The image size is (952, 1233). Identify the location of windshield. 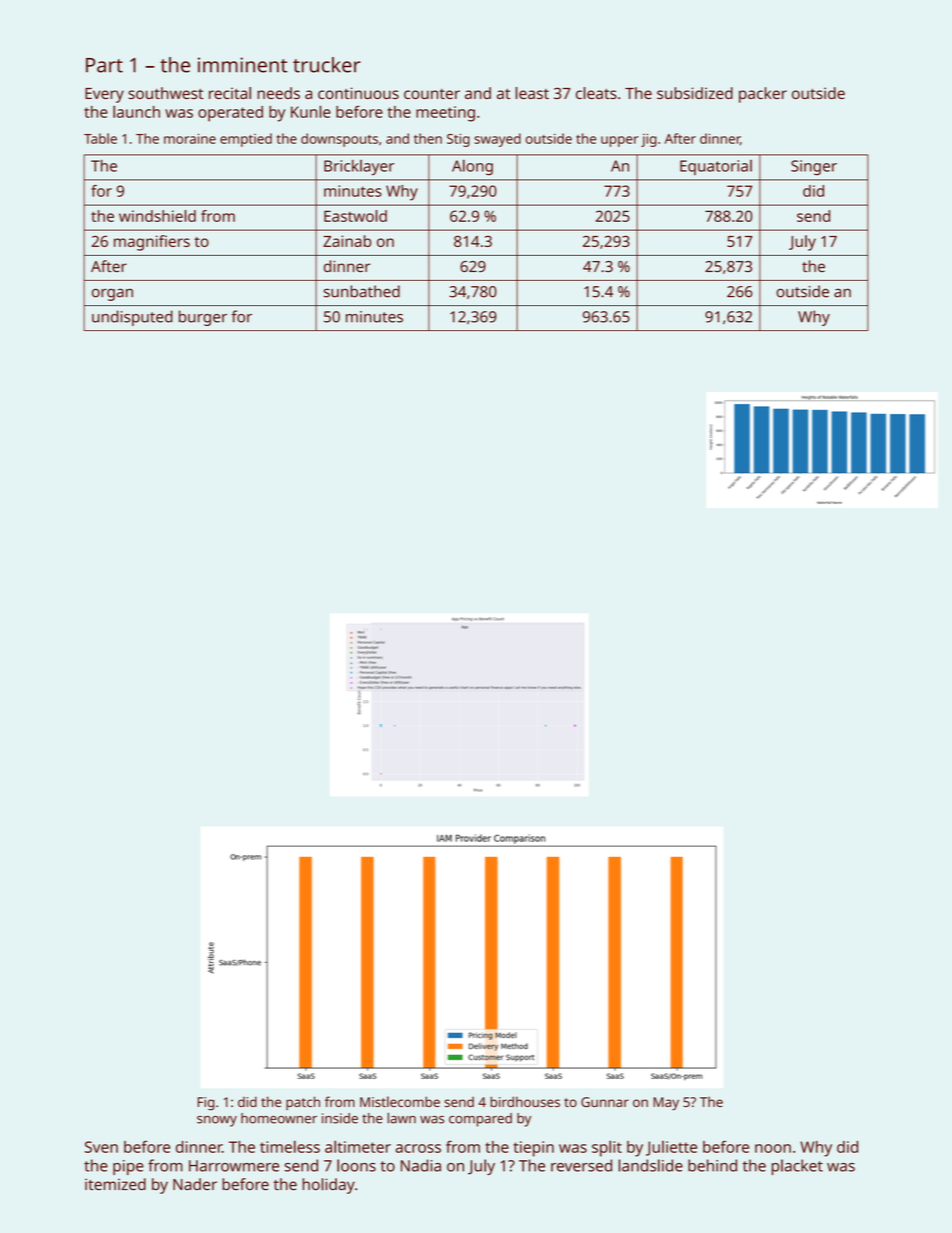
(157, 216).
